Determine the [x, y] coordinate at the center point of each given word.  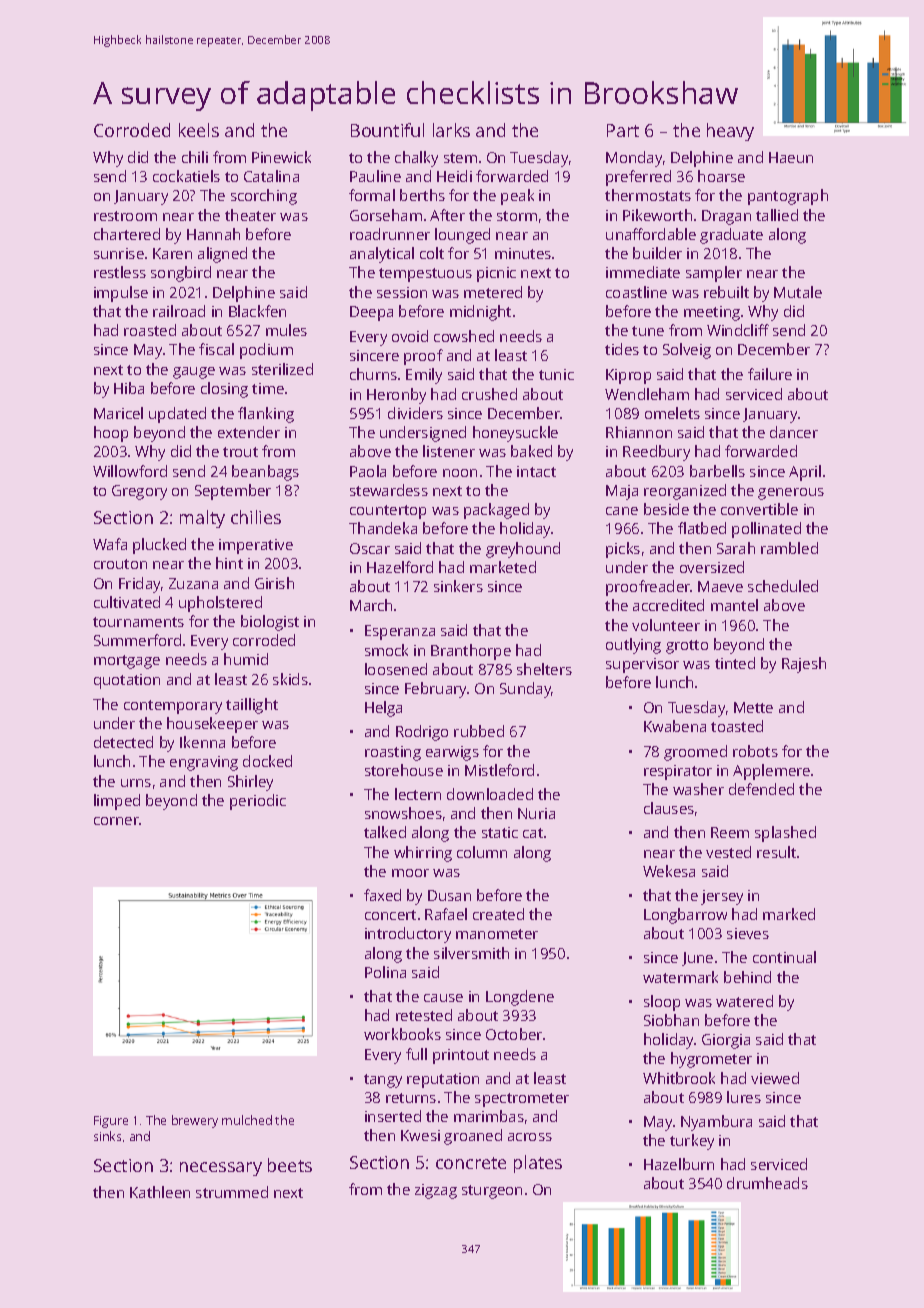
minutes [523, 253]
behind [747, 977]
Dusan [449, 895]
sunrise [119, 253]
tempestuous [425, 275]
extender [249, 432]
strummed [232, 1192]
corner [117, 821]
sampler [714, 274]
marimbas [489, 1116]
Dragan [726, 217]
